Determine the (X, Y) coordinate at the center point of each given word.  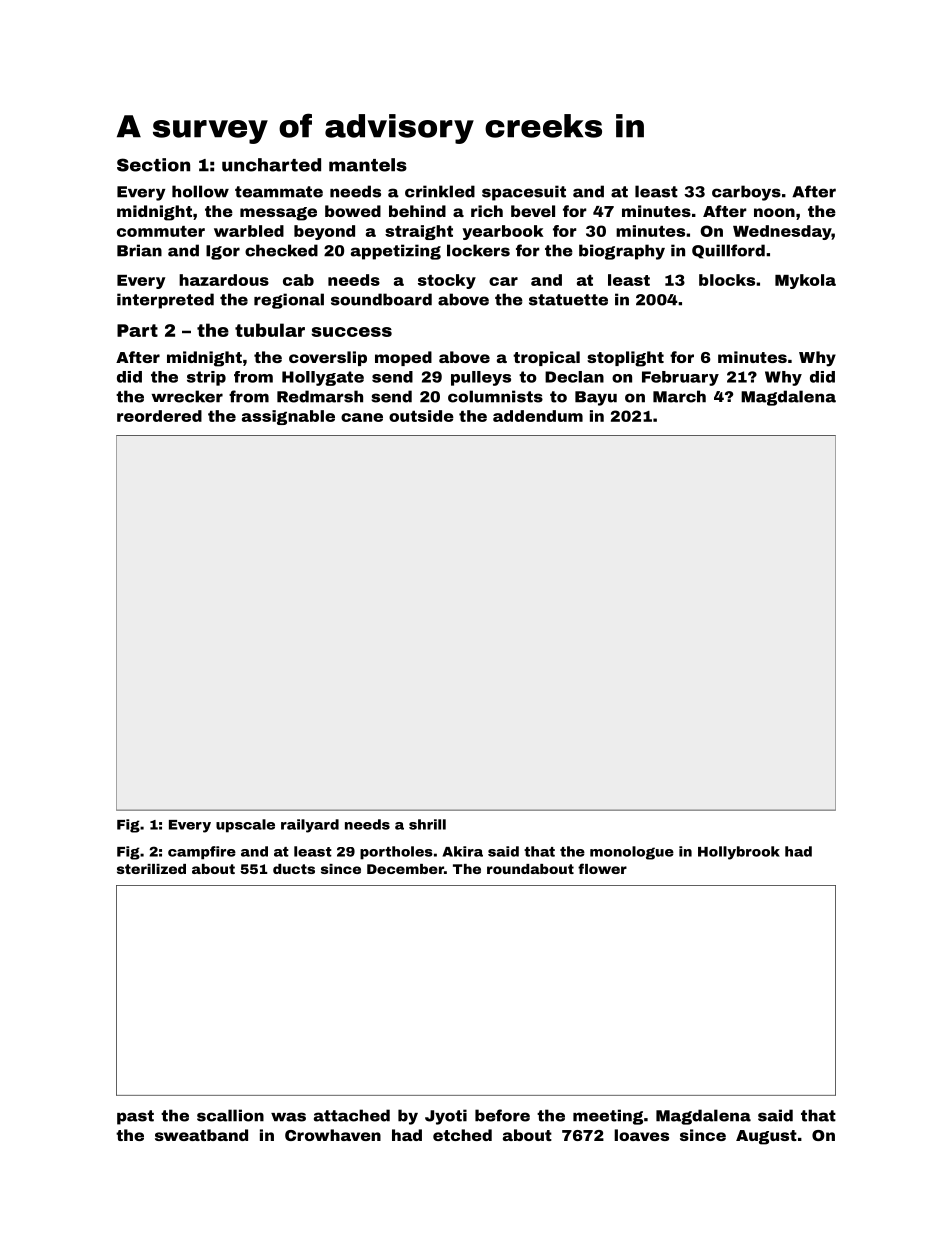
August (766, 1137)
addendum (538, 416)
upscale (245, 826)
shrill (427, 824)
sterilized (151, 869)
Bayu (596, 398)
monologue (632, 853)
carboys (746, 193)
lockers (478, 250)
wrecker (187, 396)
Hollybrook (739, 853)
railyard (310, 826)
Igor (223, 252)
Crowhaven (333, 1135)
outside (421, 416)
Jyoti (446, 1117)
